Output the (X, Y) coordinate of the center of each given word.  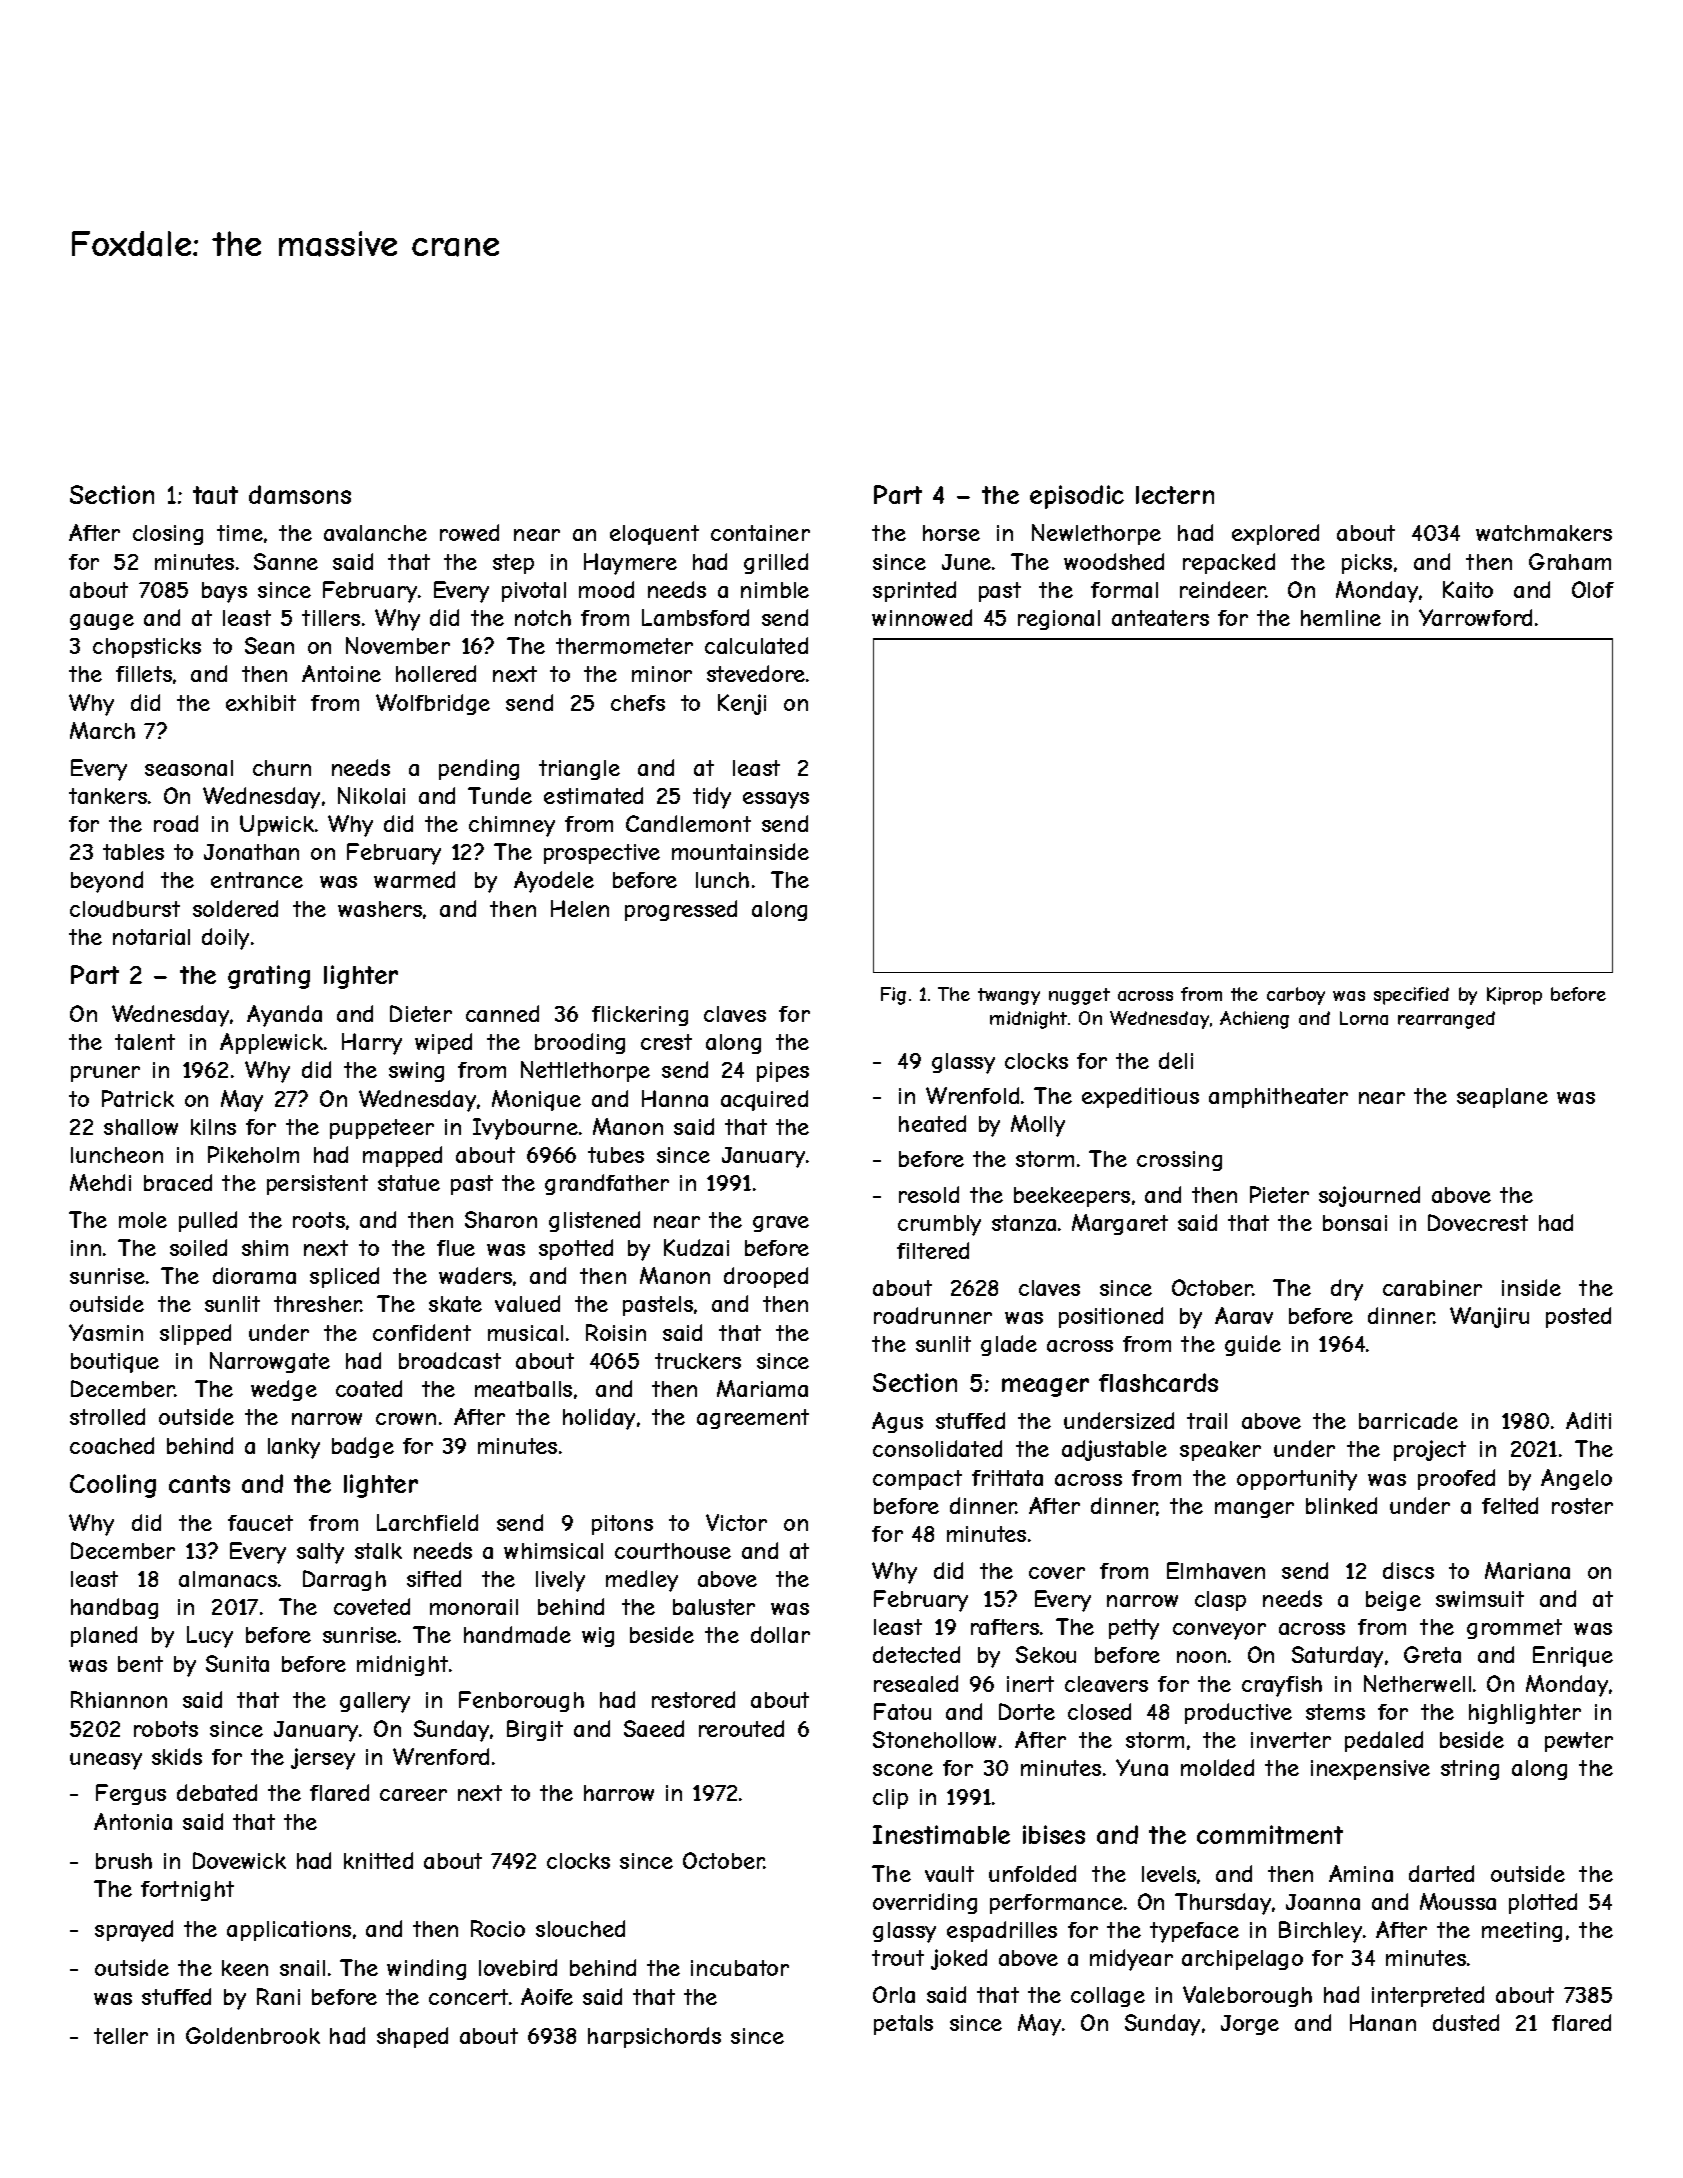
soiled (198, 1247)
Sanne (286, 561)
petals (903, 2025)
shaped (412, 2037)
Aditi (1588, 1420)
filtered (933, 1250)
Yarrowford (1475, 617)
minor (662, 674)
